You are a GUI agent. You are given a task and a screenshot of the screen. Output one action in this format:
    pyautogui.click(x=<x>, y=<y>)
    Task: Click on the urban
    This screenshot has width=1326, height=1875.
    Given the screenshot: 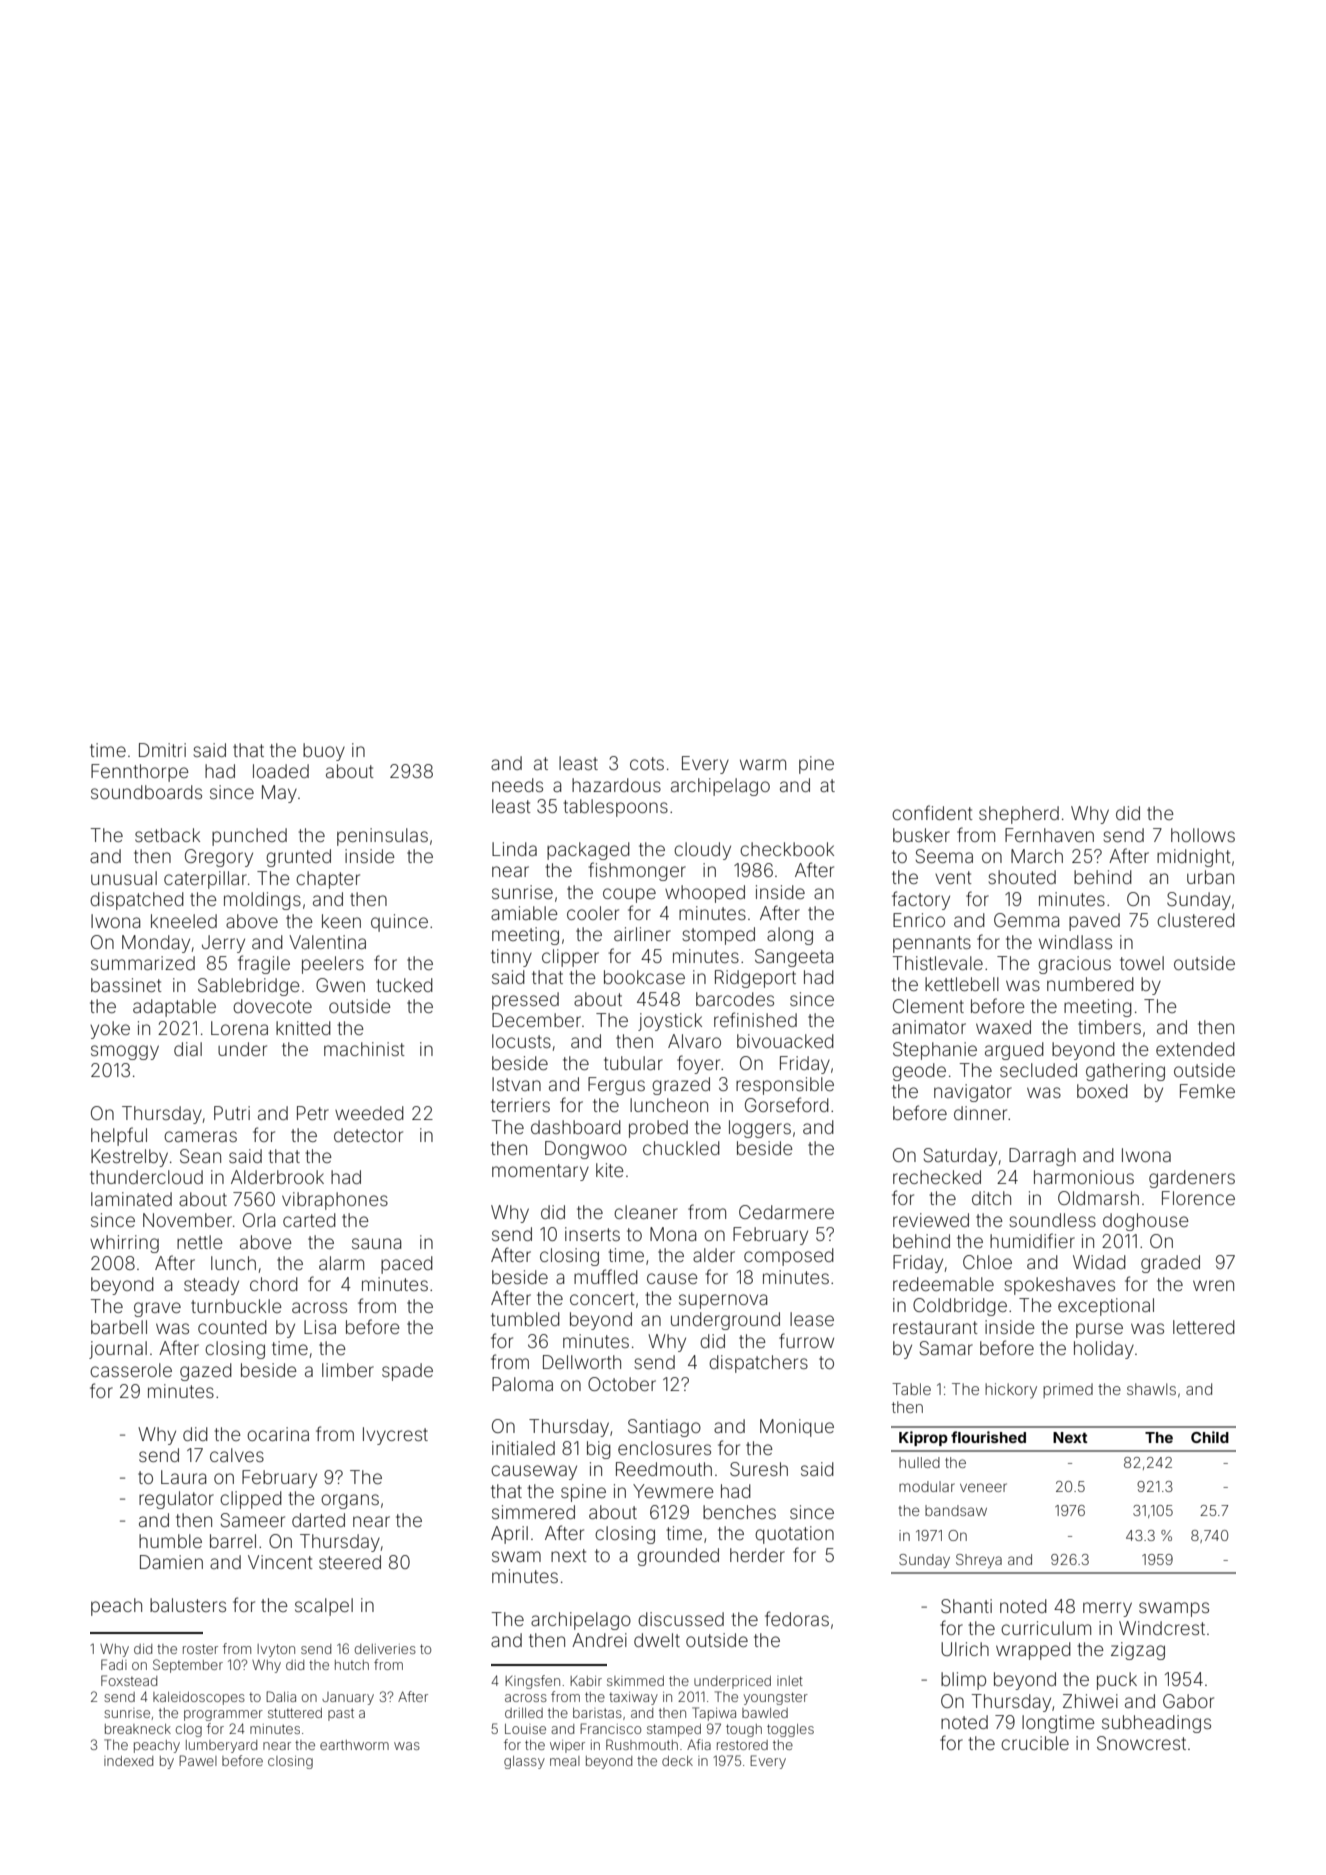 What is the action you would take?
    pyautogui.click(x=1210, y=877)
